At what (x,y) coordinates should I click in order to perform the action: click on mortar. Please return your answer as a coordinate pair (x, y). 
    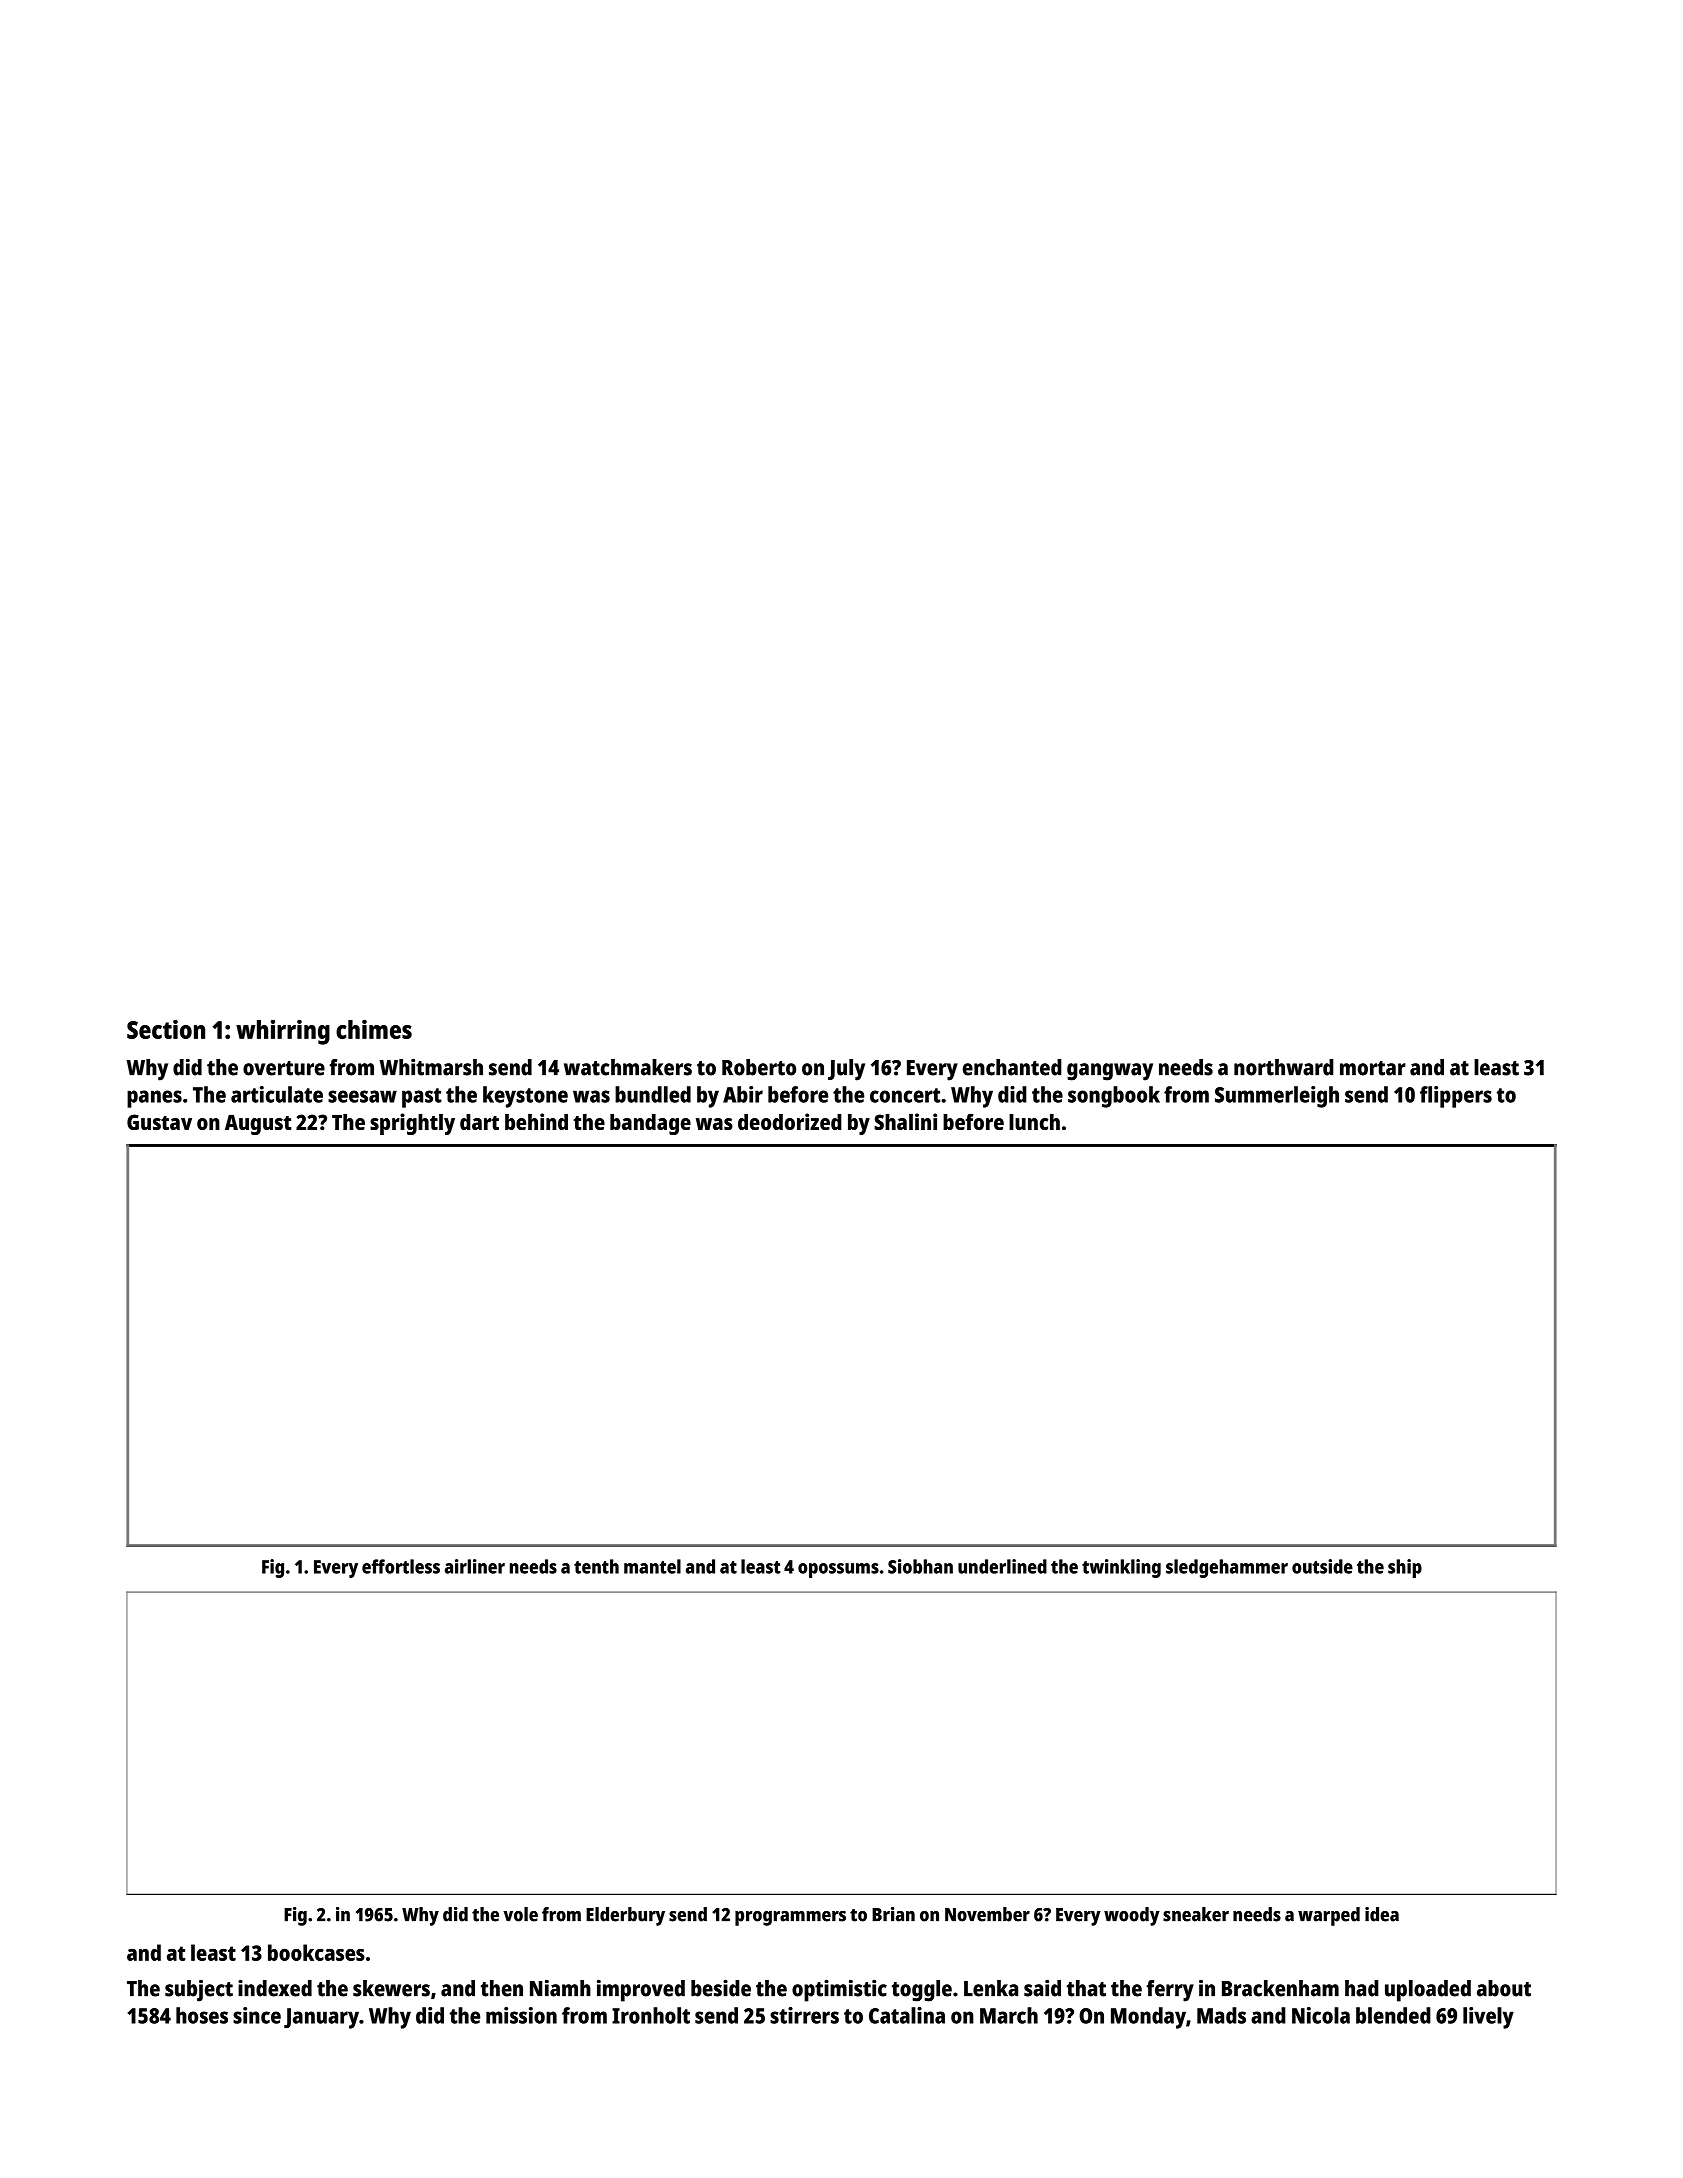
    Looking at the image, I should click on (1373, 1068).
